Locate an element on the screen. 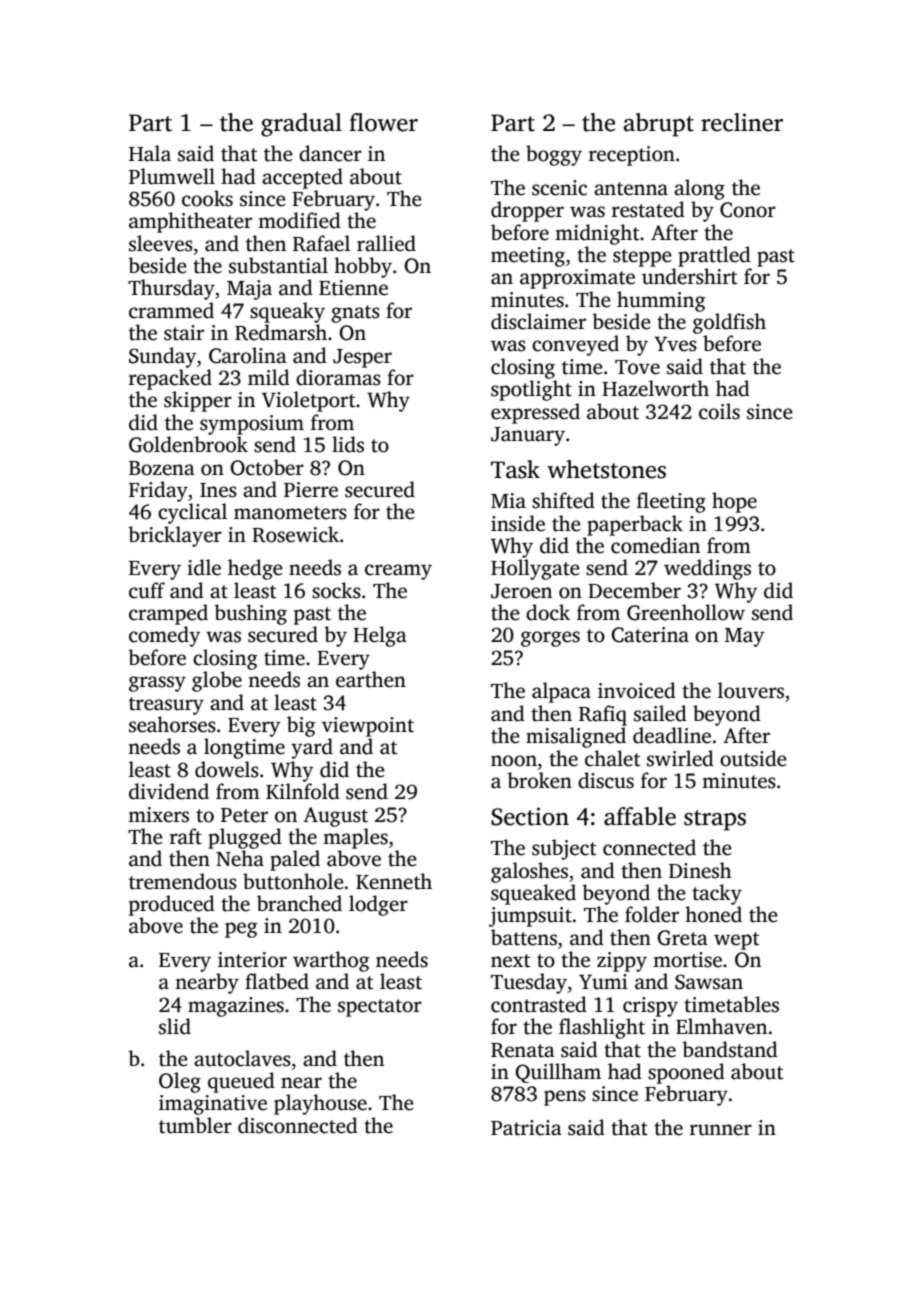  dowels is located at coordinates (227, 769).
